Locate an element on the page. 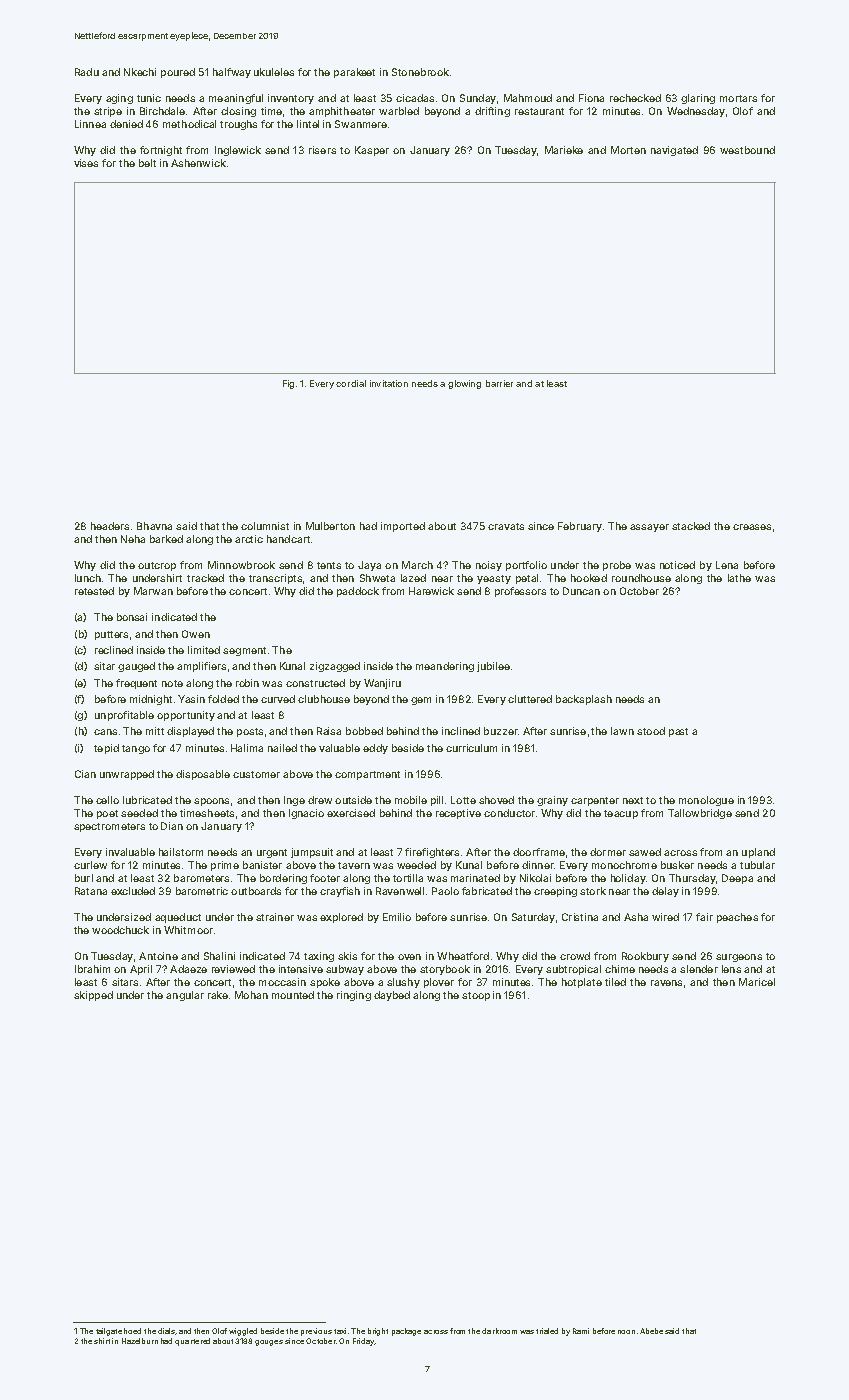 The width and height of the document is (849, 1400). Morten is located at coordinates (628, 150).
